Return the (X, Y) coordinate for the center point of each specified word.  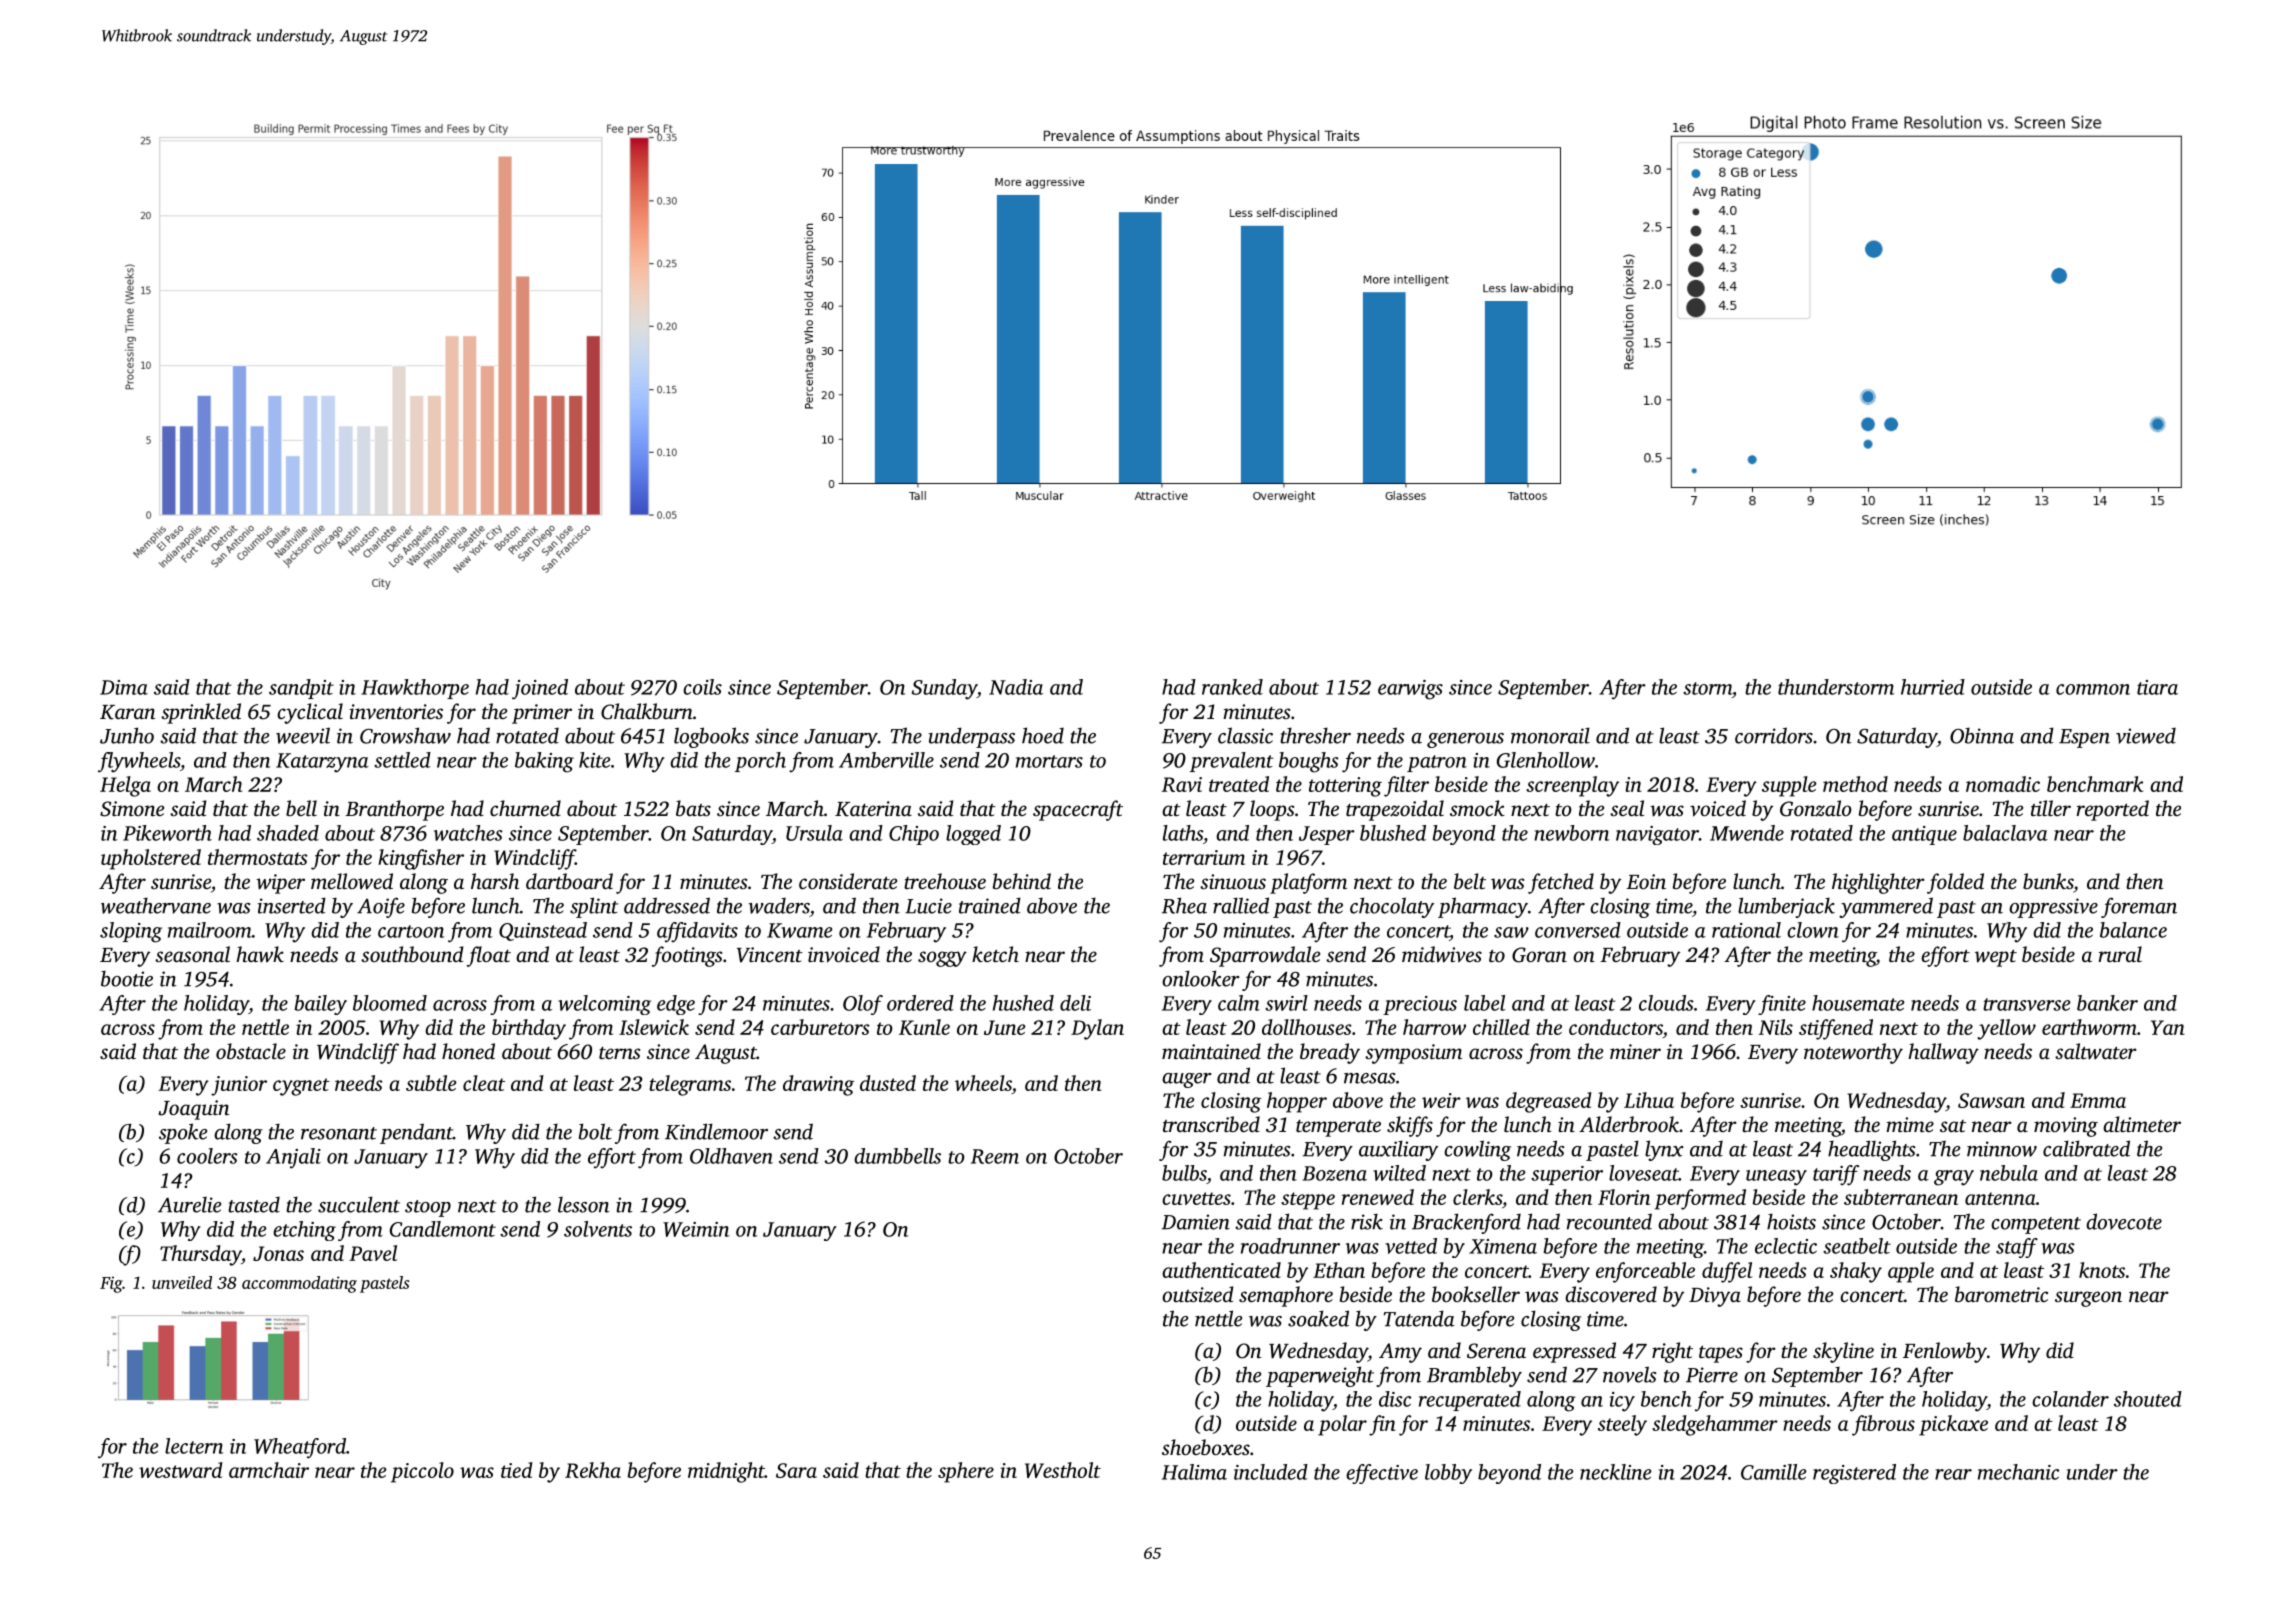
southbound (412, 954)
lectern (194, 1446)
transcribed (1211, 1124)
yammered (1886, 907)
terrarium (1204, 857)
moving (2066, 1127)
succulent (359, 1204)
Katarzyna (322, 763)
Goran (1539, 955)
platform (1308, 883)
